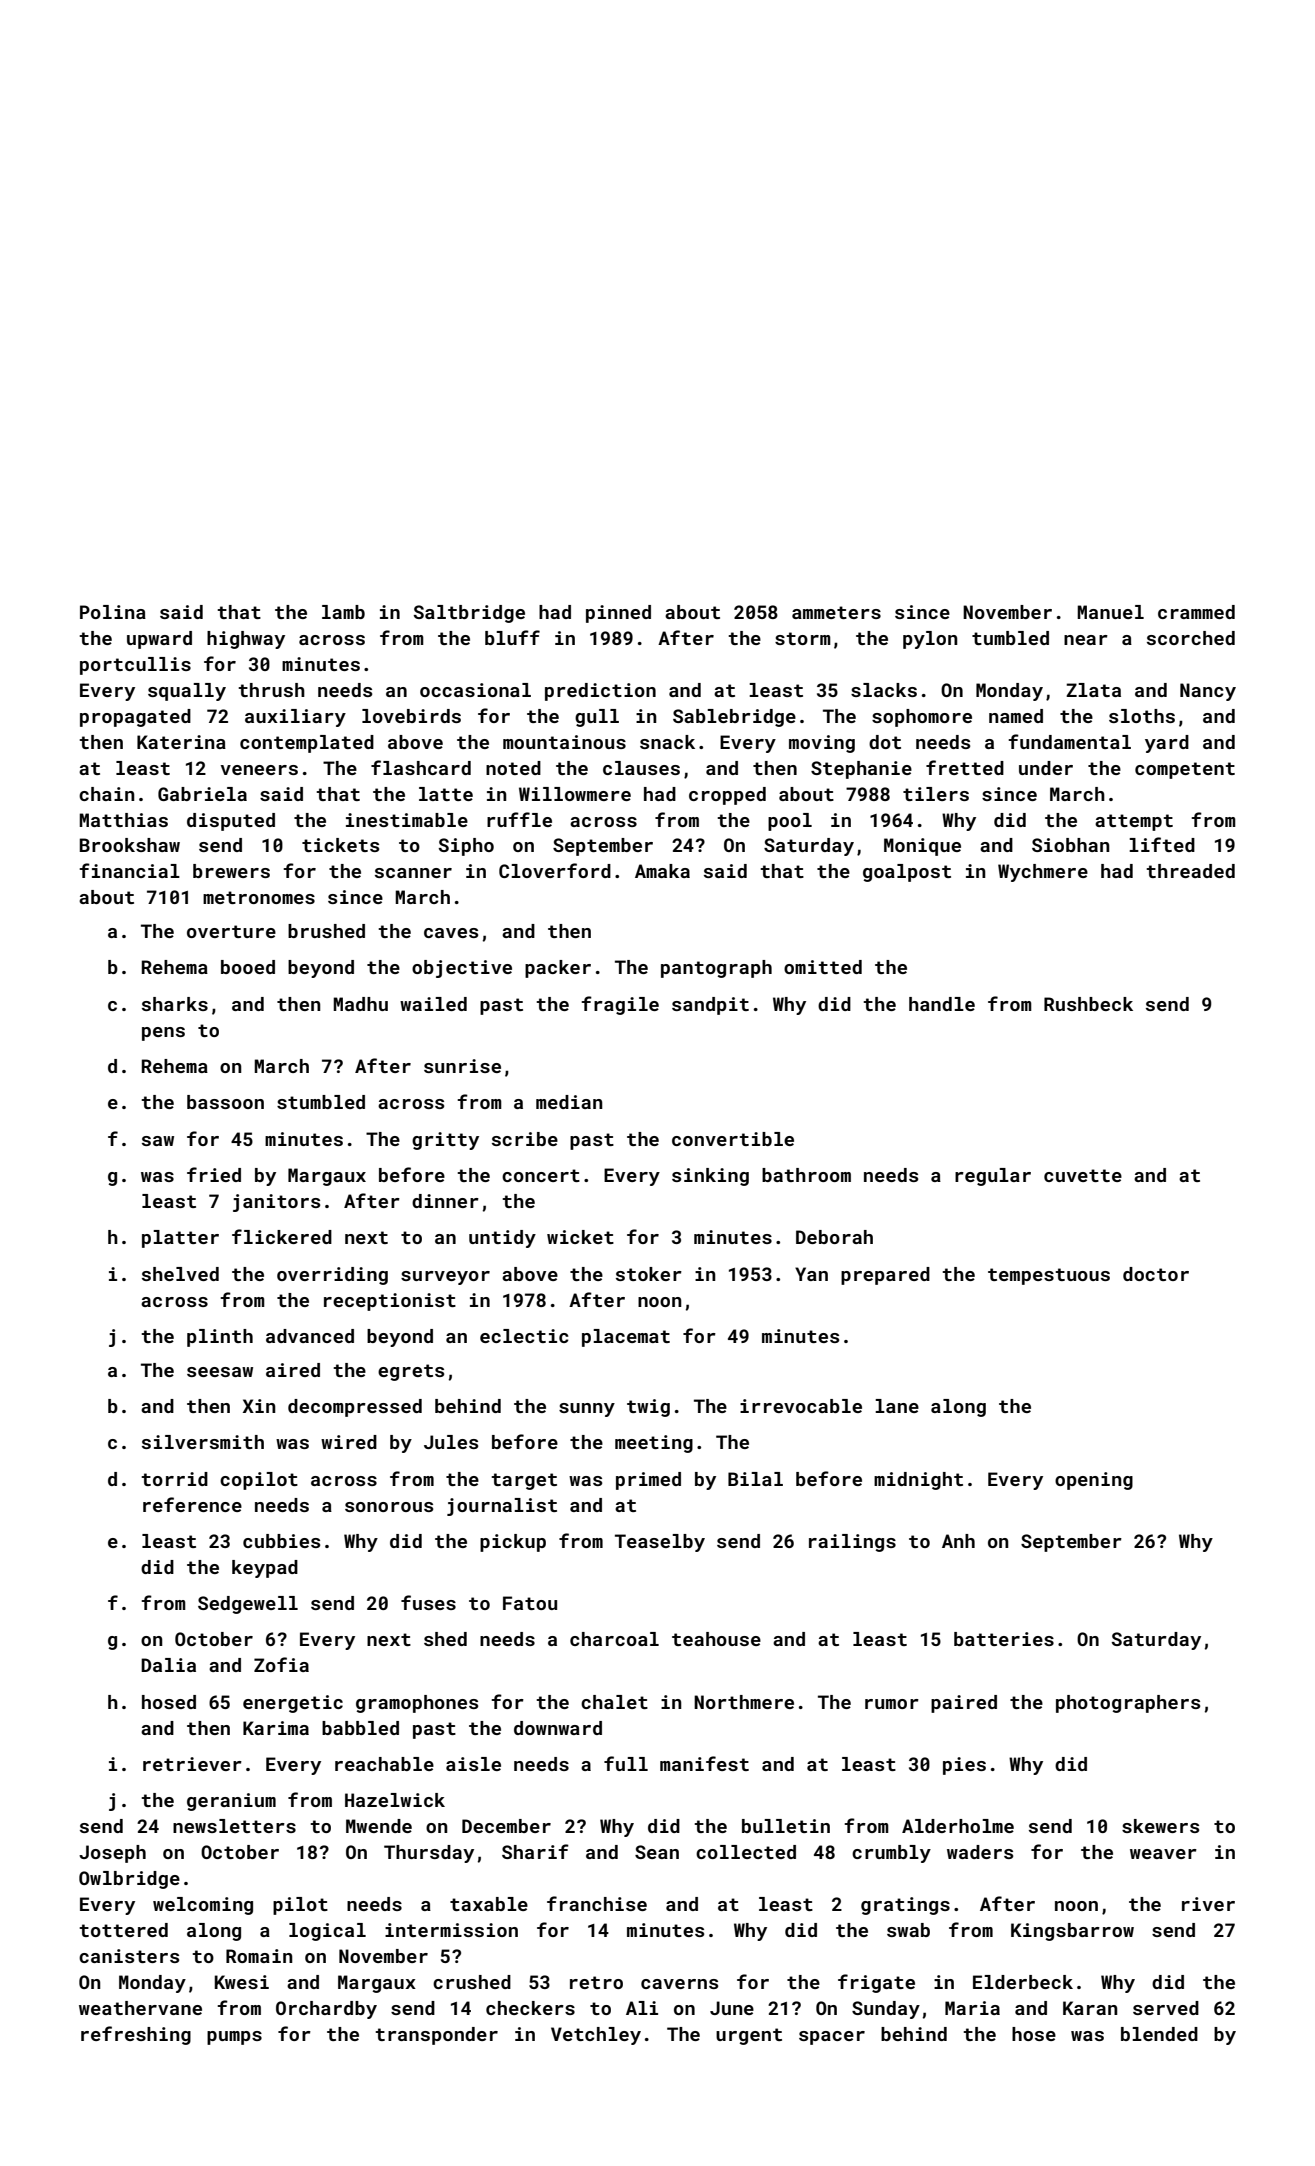 This screenshot has width=1315, height=2166. What do you see at coordinates (428, 1602) in the screenshot?
I see `fuses` at bounding box center [428, 1602].
